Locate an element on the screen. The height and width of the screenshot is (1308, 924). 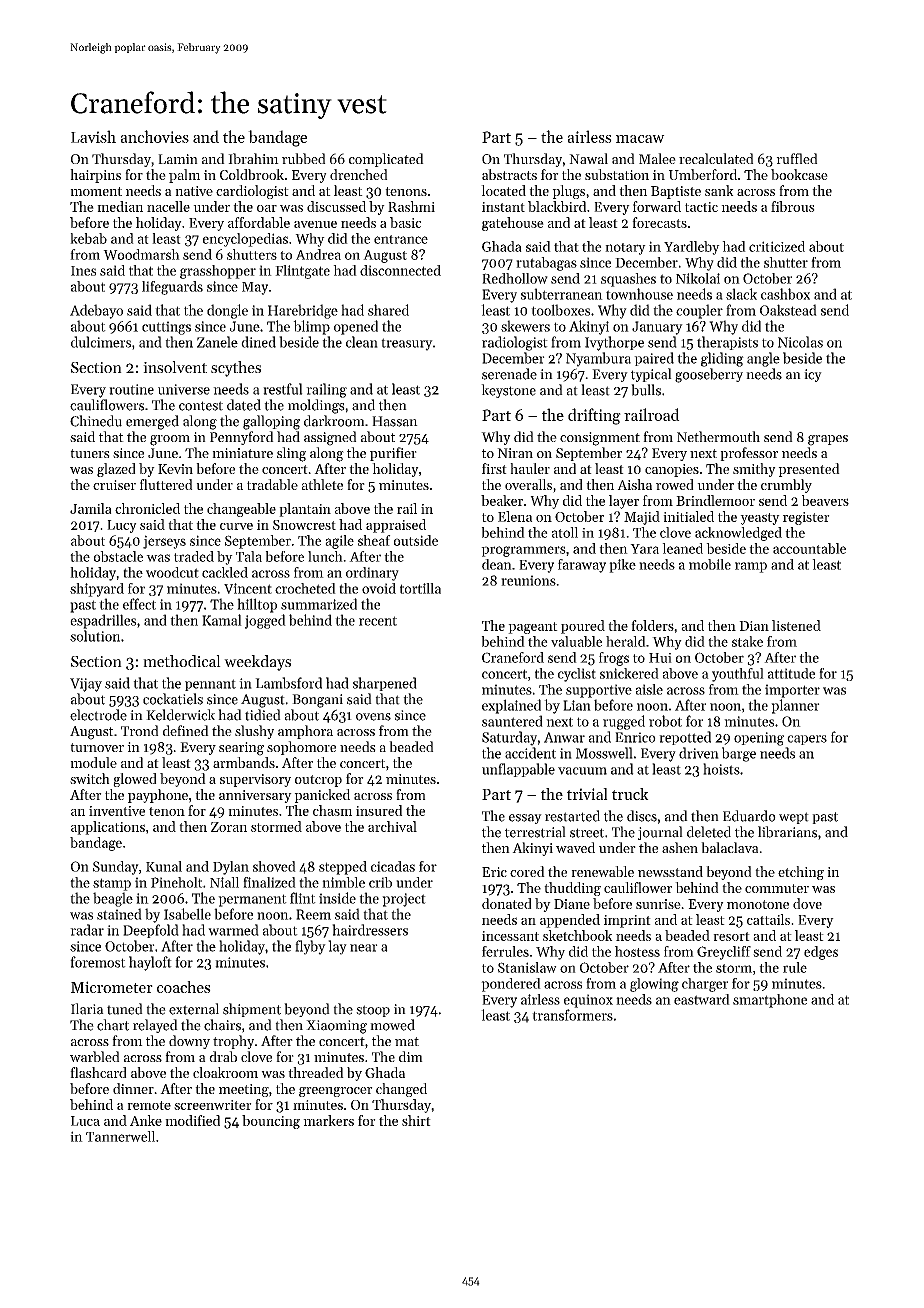
Lamin is located at coordinates (178, 159).
